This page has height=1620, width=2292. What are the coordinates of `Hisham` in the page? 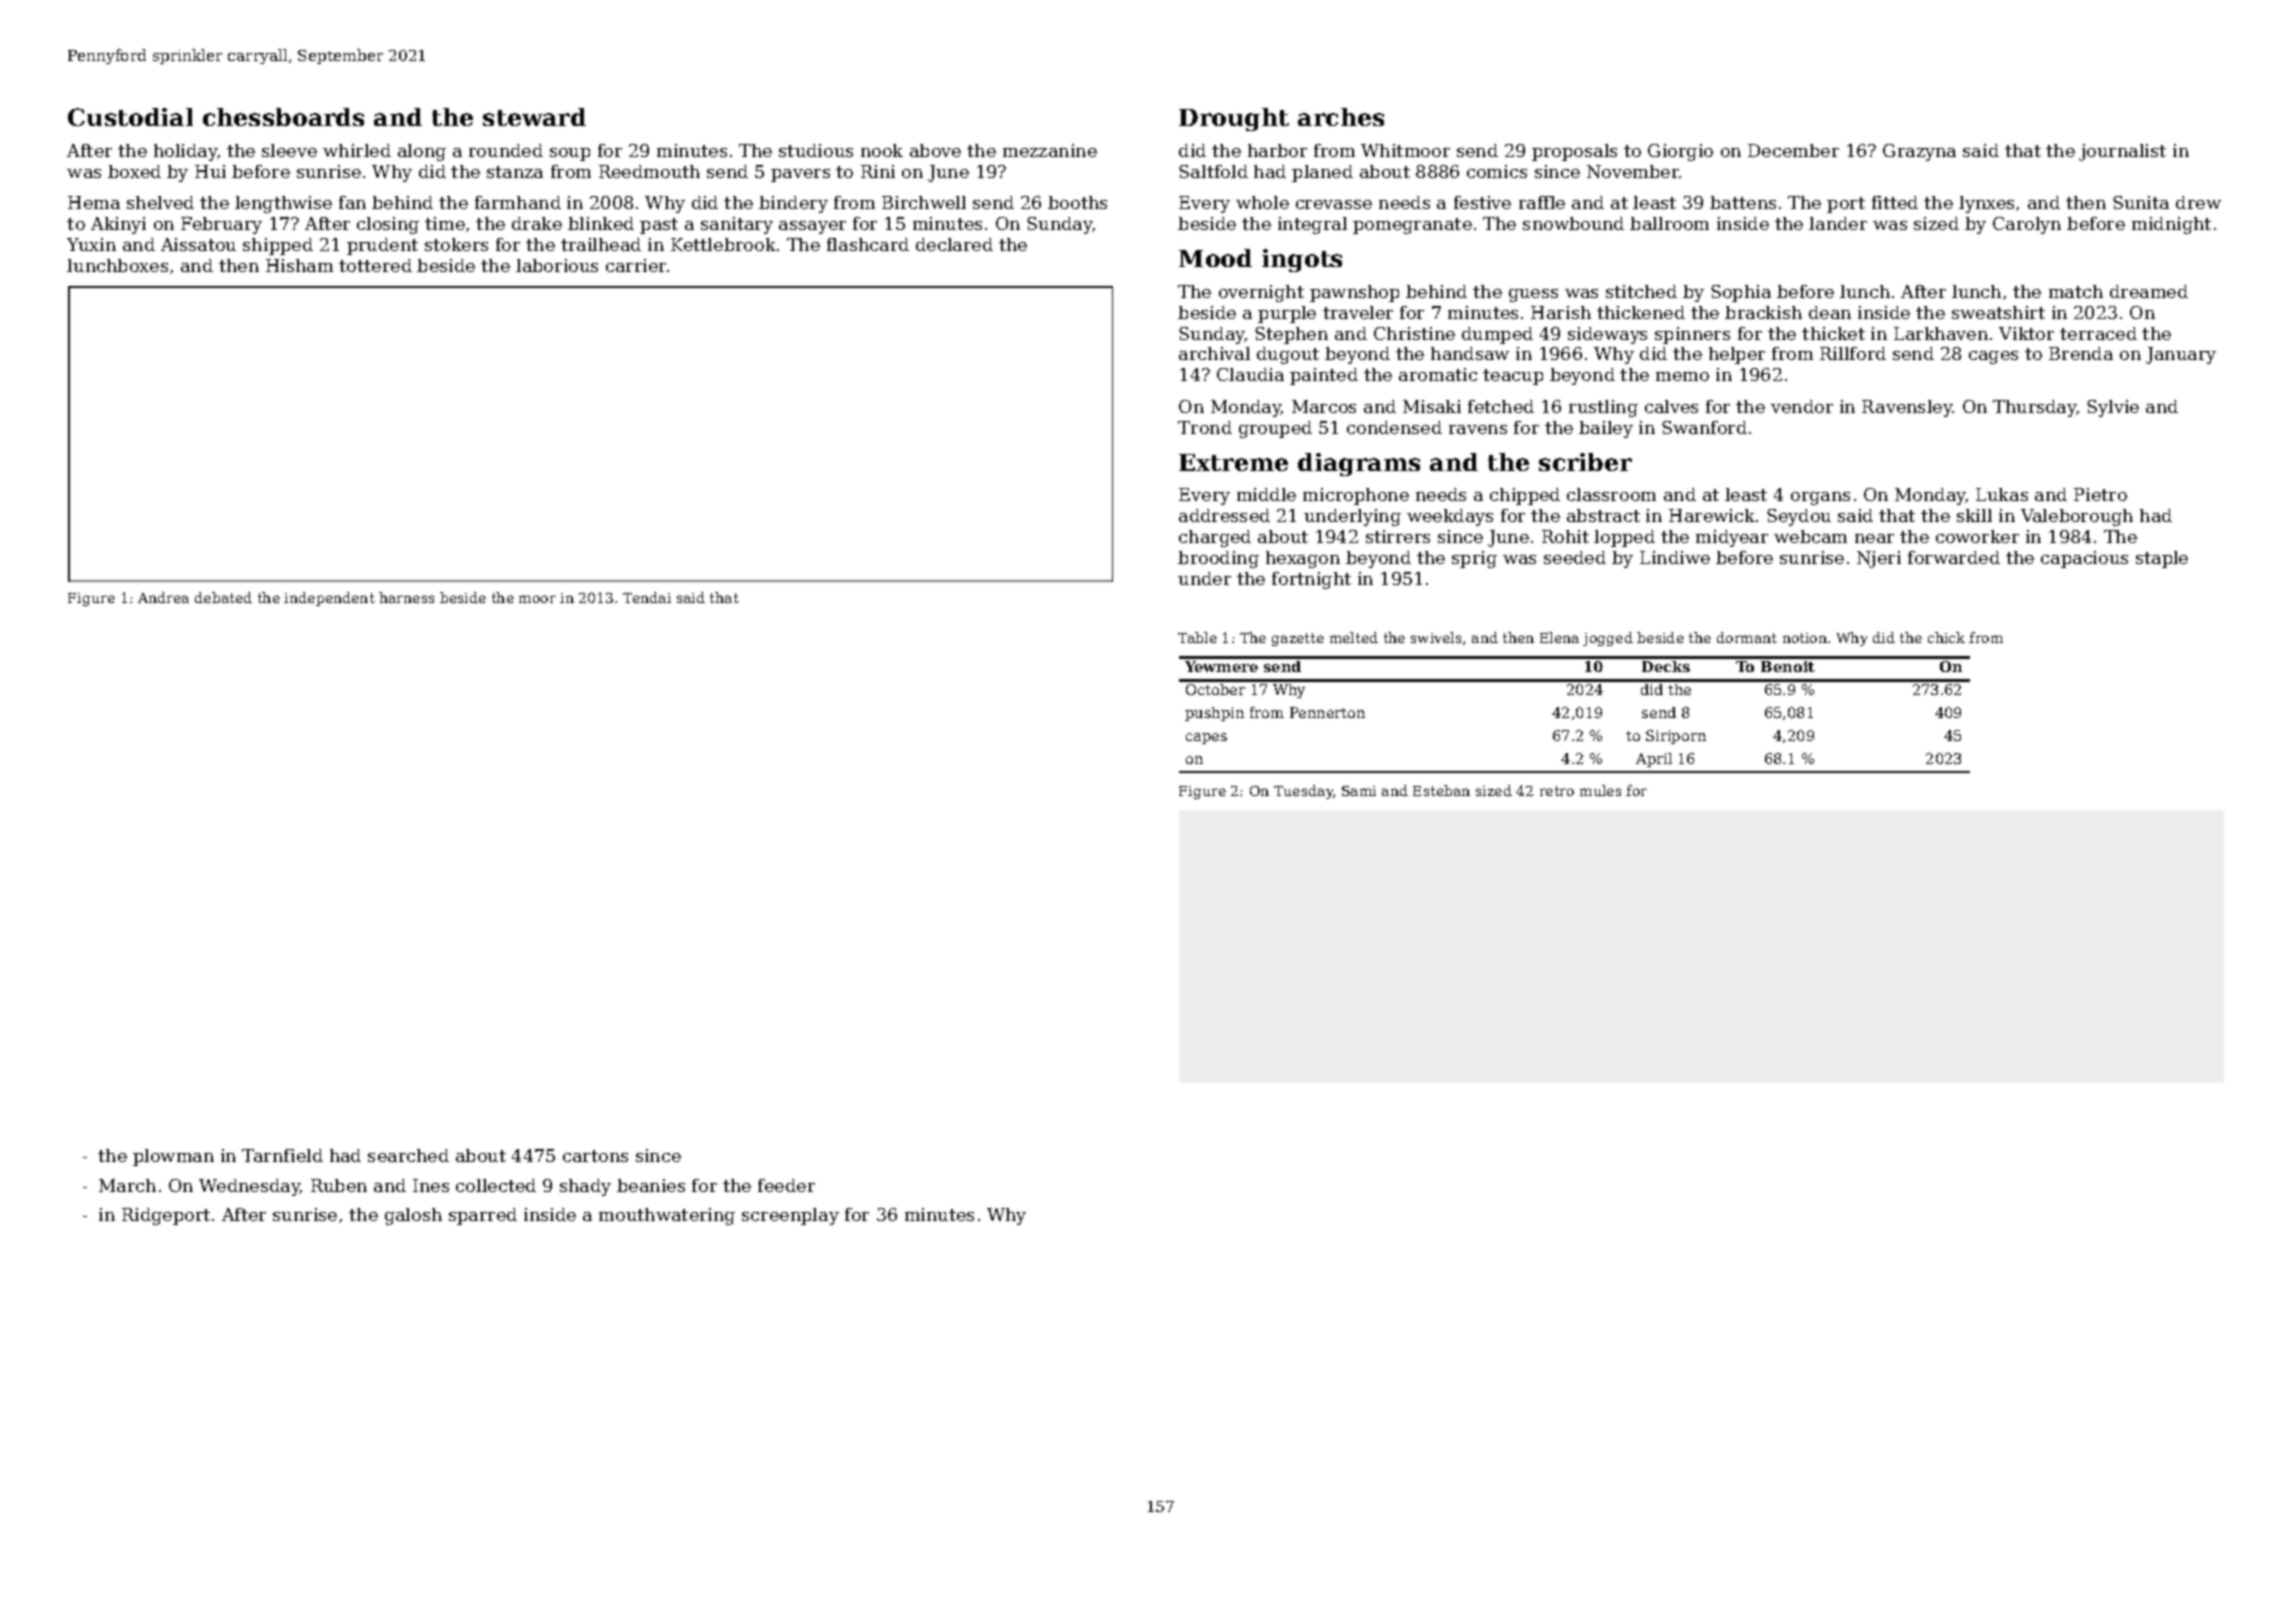 It's located at (299, 265).
